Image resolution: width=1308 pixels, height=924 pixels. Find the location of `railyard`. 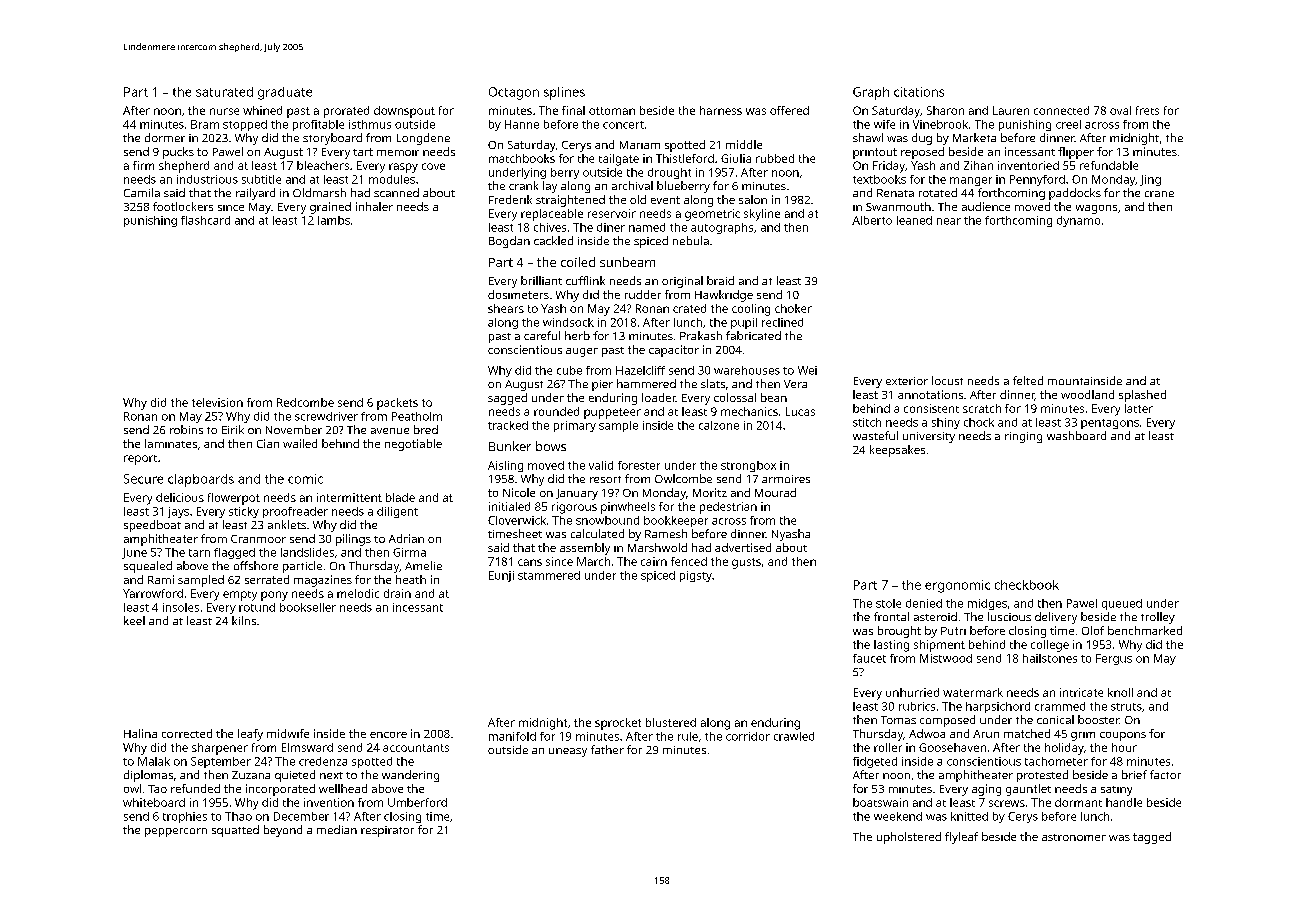

railyard is located at coordinates (255, 194).
